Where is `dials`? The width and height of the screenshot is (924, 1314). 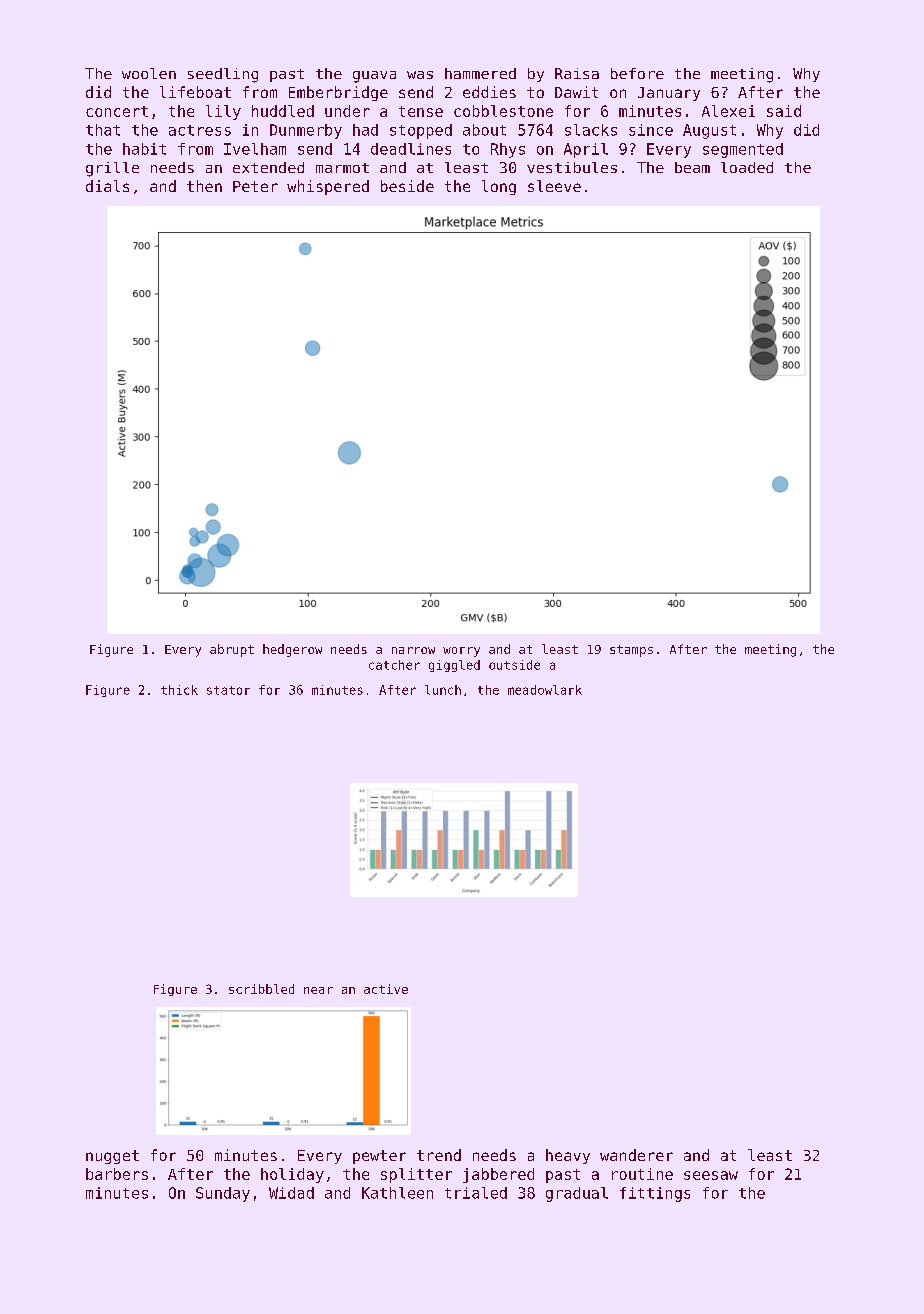 dials is located at coordinates (107, 186).
